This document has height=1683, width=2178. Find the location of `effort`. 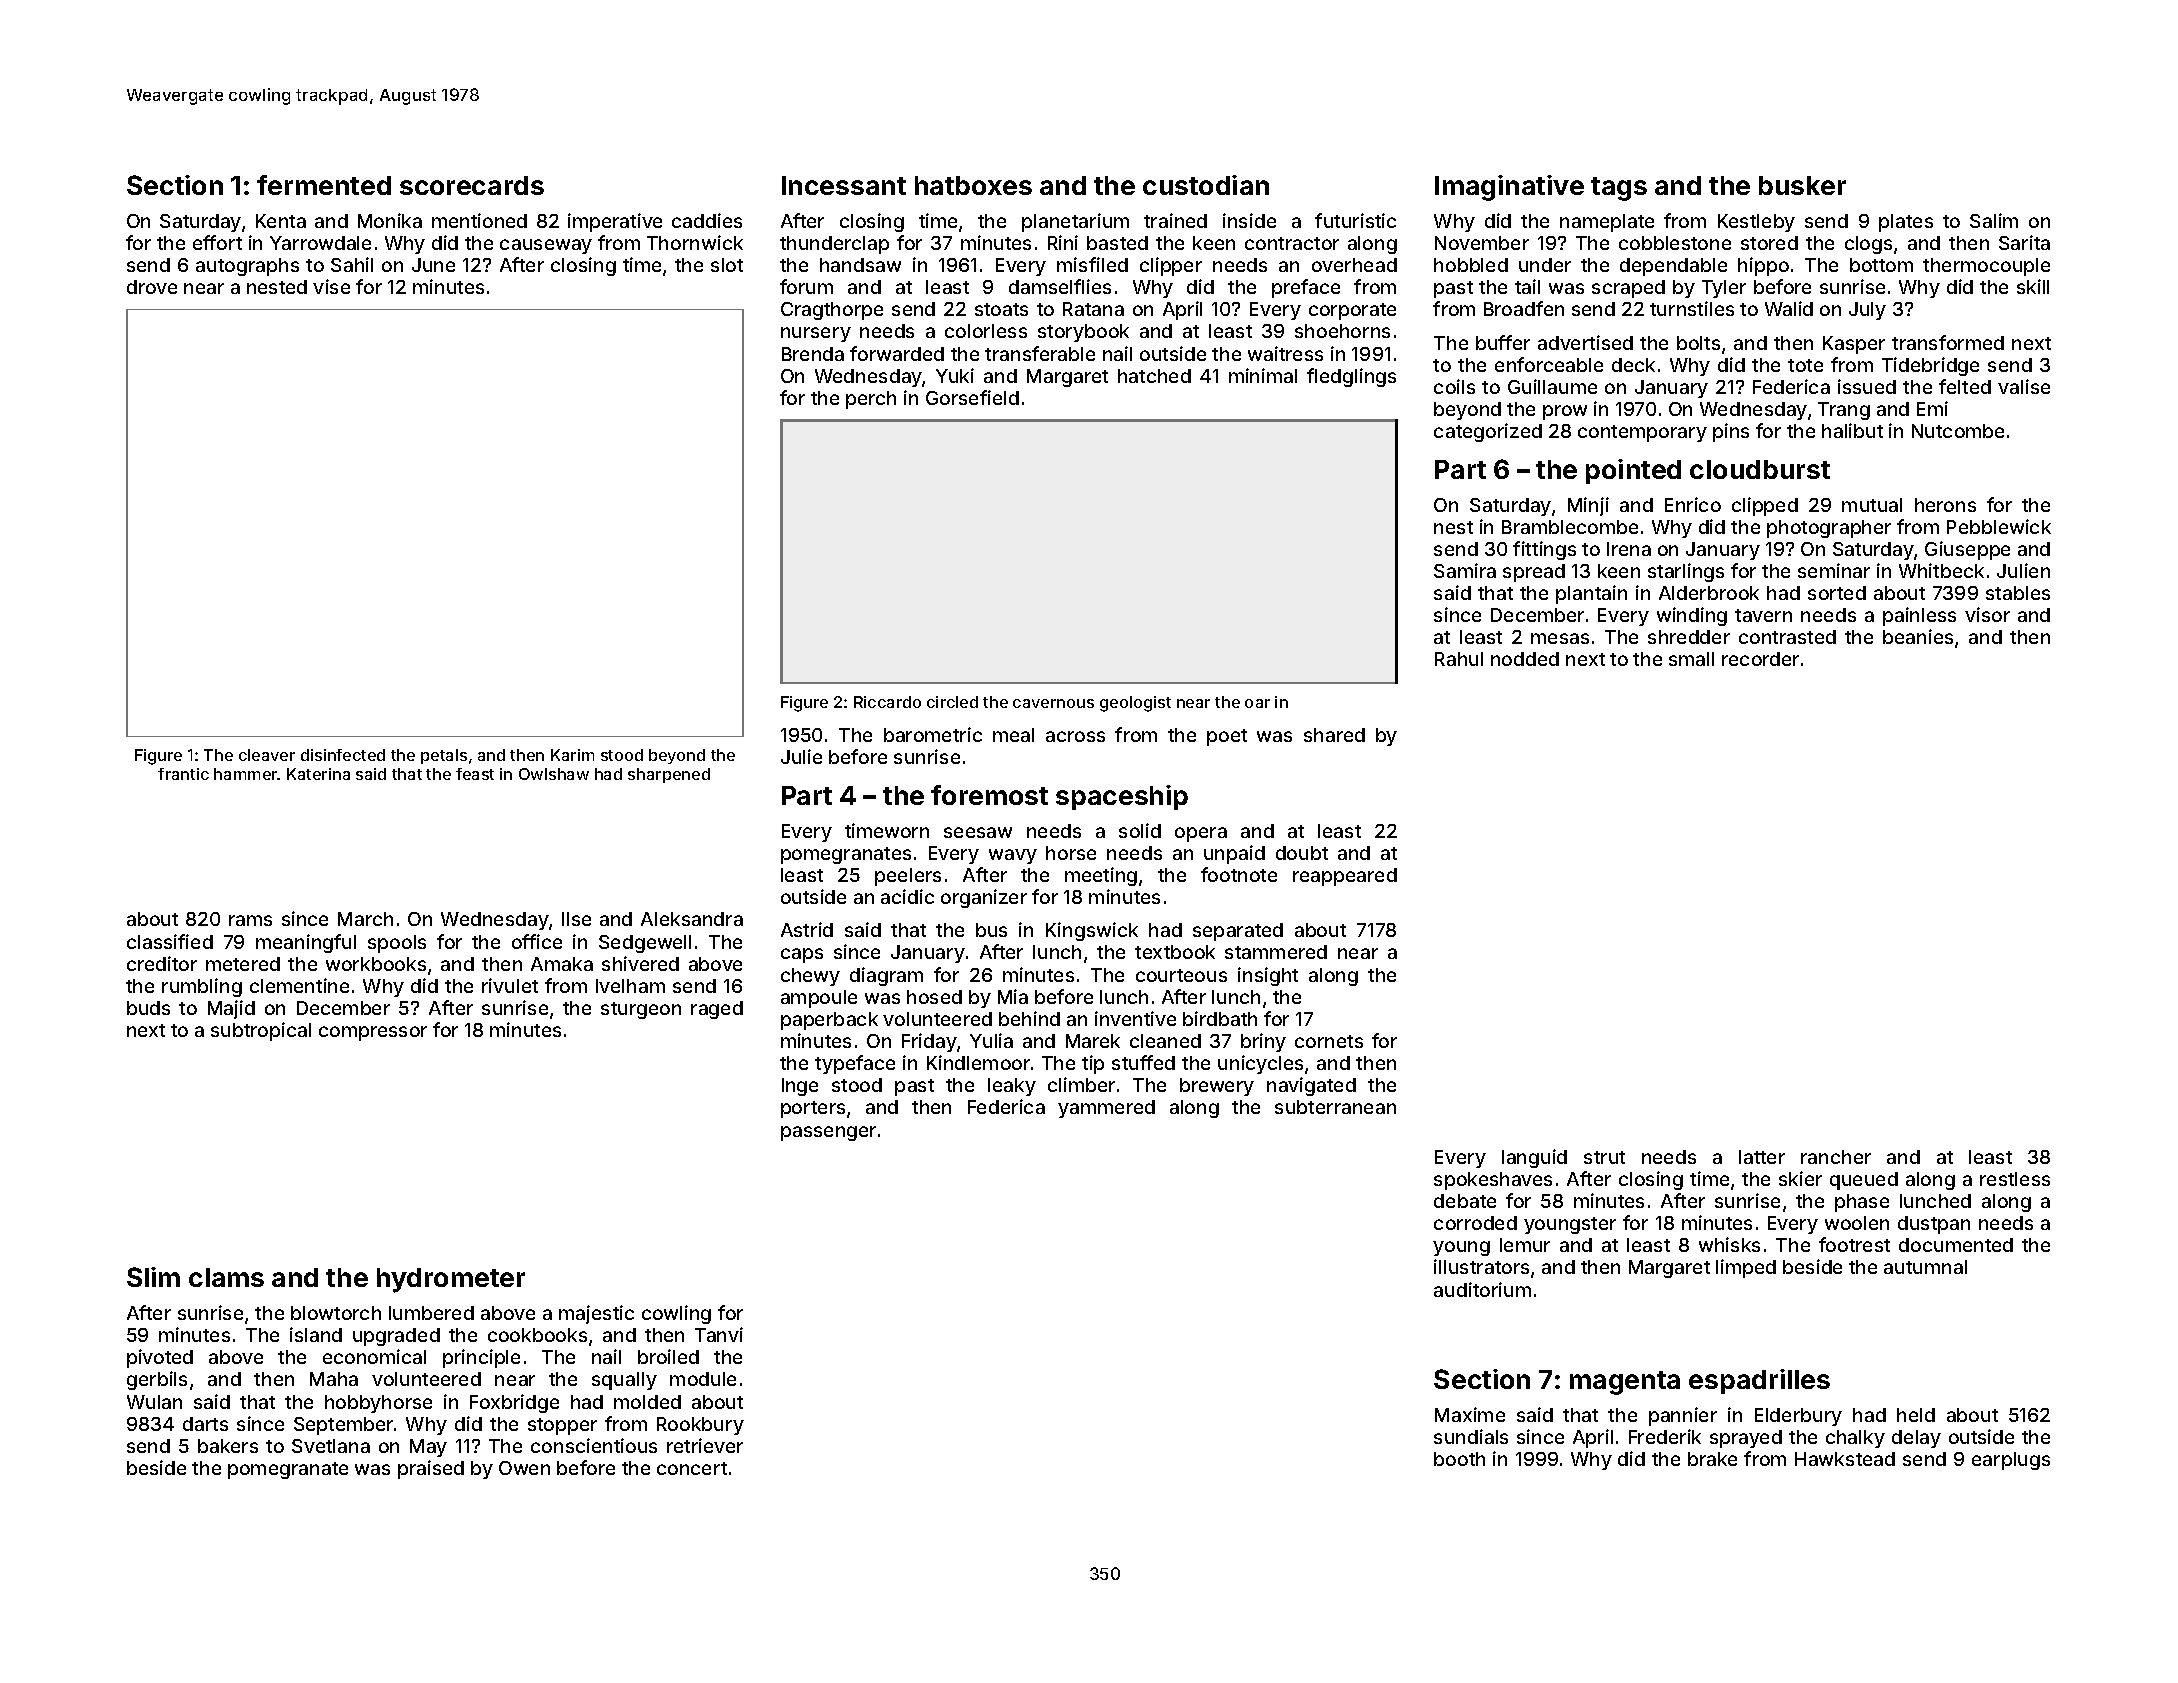

effort is located at coordinates (217, 242).
